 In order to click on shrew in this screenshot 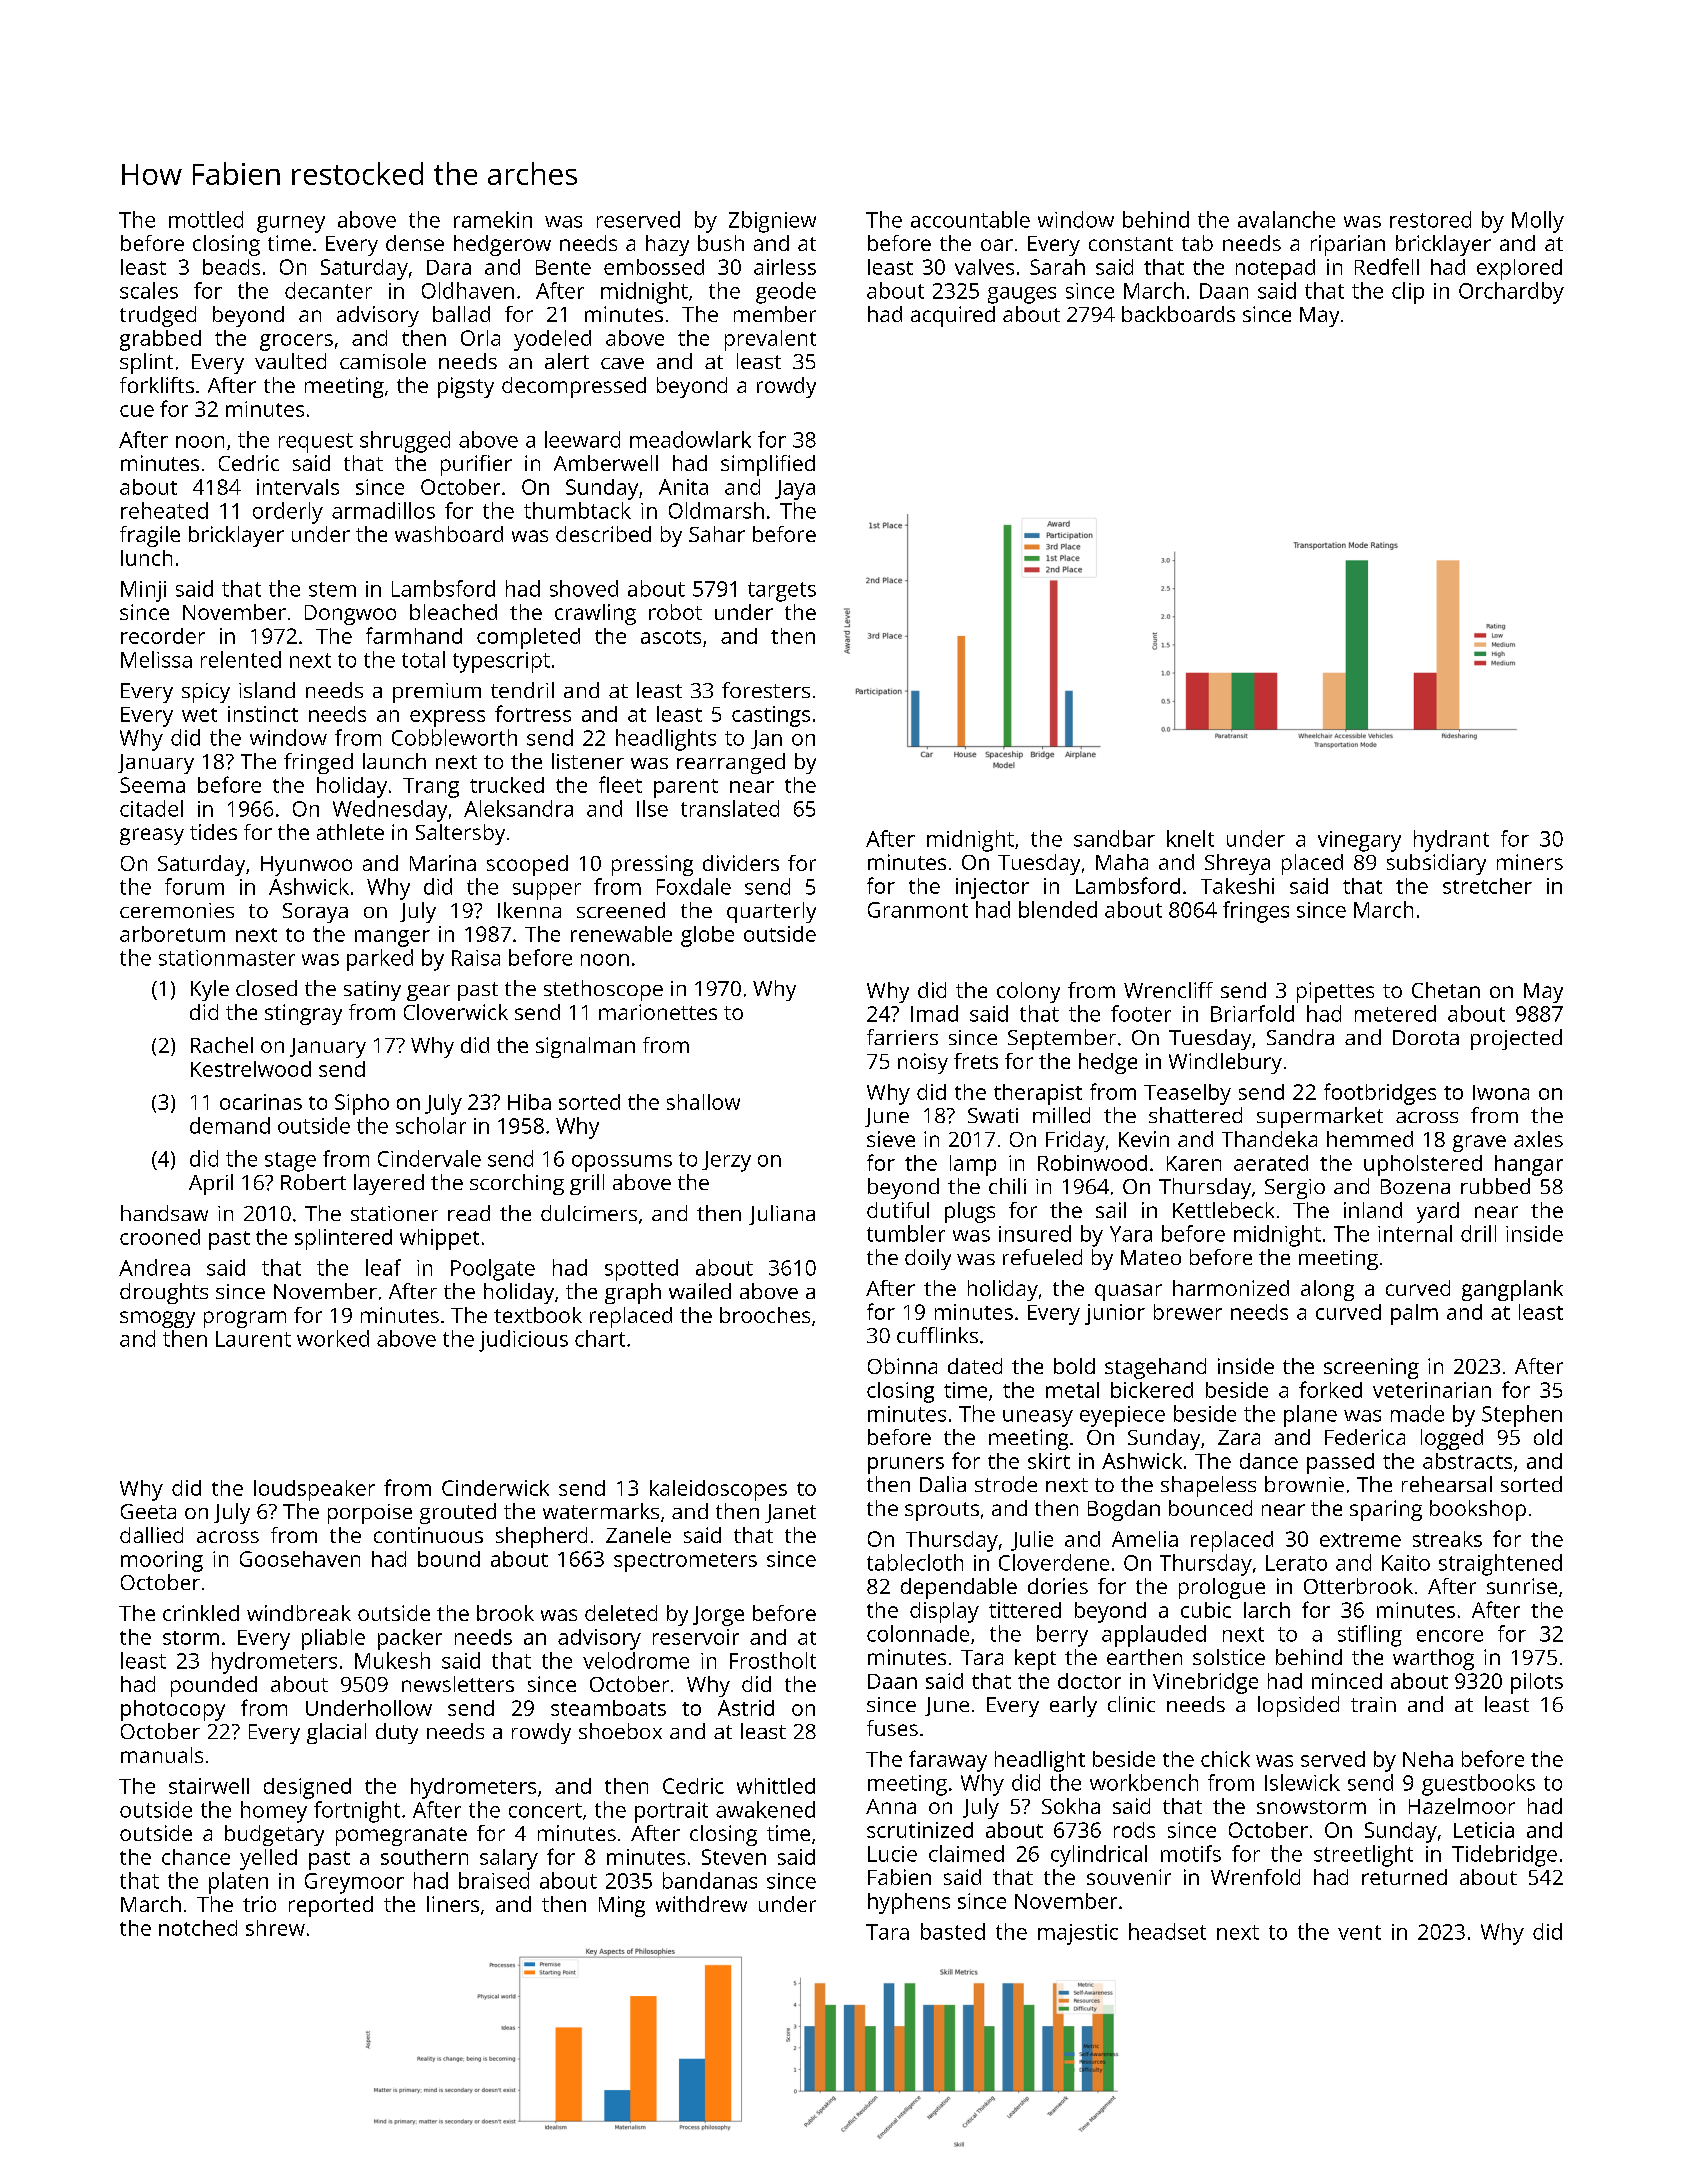, I will do `click(275, 1928)`.
